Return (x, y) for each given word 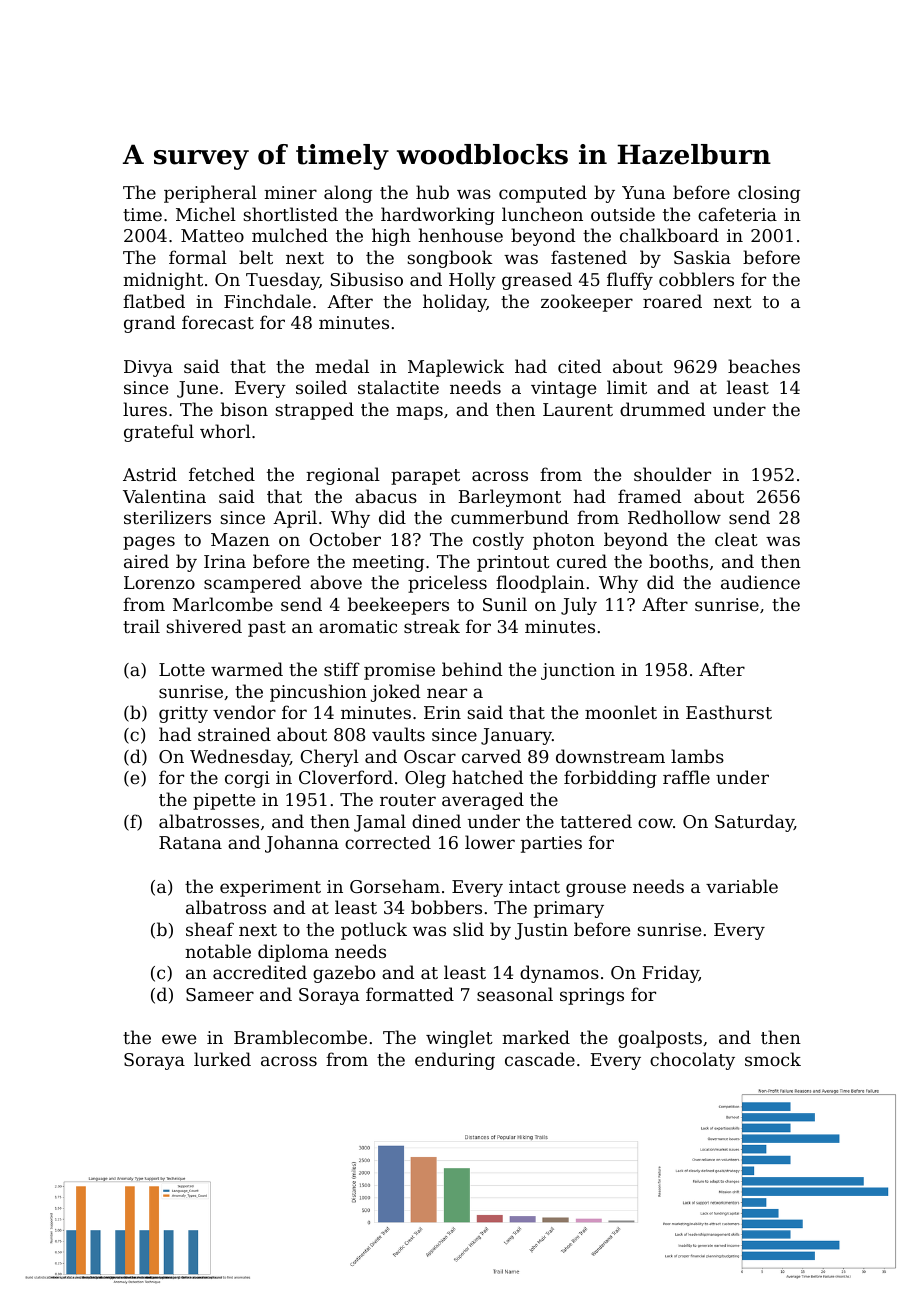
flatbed (154, 301)
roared (672, 301)
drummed (662, 409)
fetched (222, 474)
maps (419, 413)
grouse (596, 890)
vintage (563, 389)
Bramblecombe (300, 1037)
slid (468, 929)
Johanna (302, 844)
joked (395, 693)
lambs (697, 756)
